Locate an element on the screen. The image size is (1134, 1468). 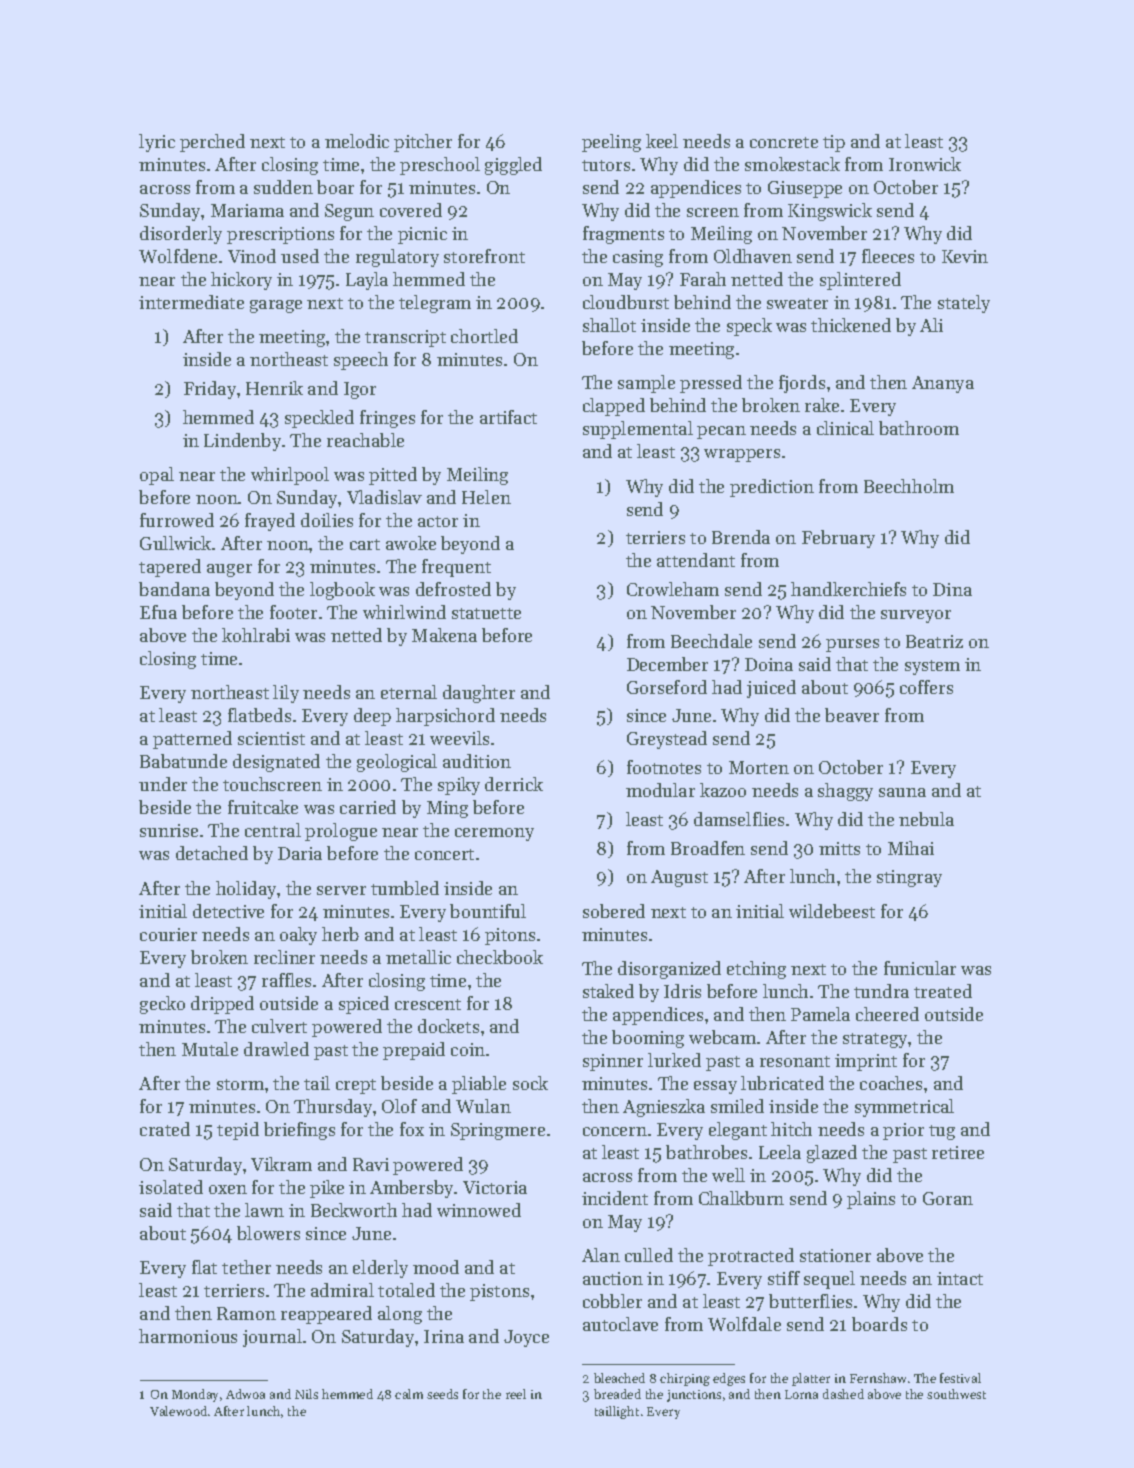
lily is located at coordinates (286, 694).
